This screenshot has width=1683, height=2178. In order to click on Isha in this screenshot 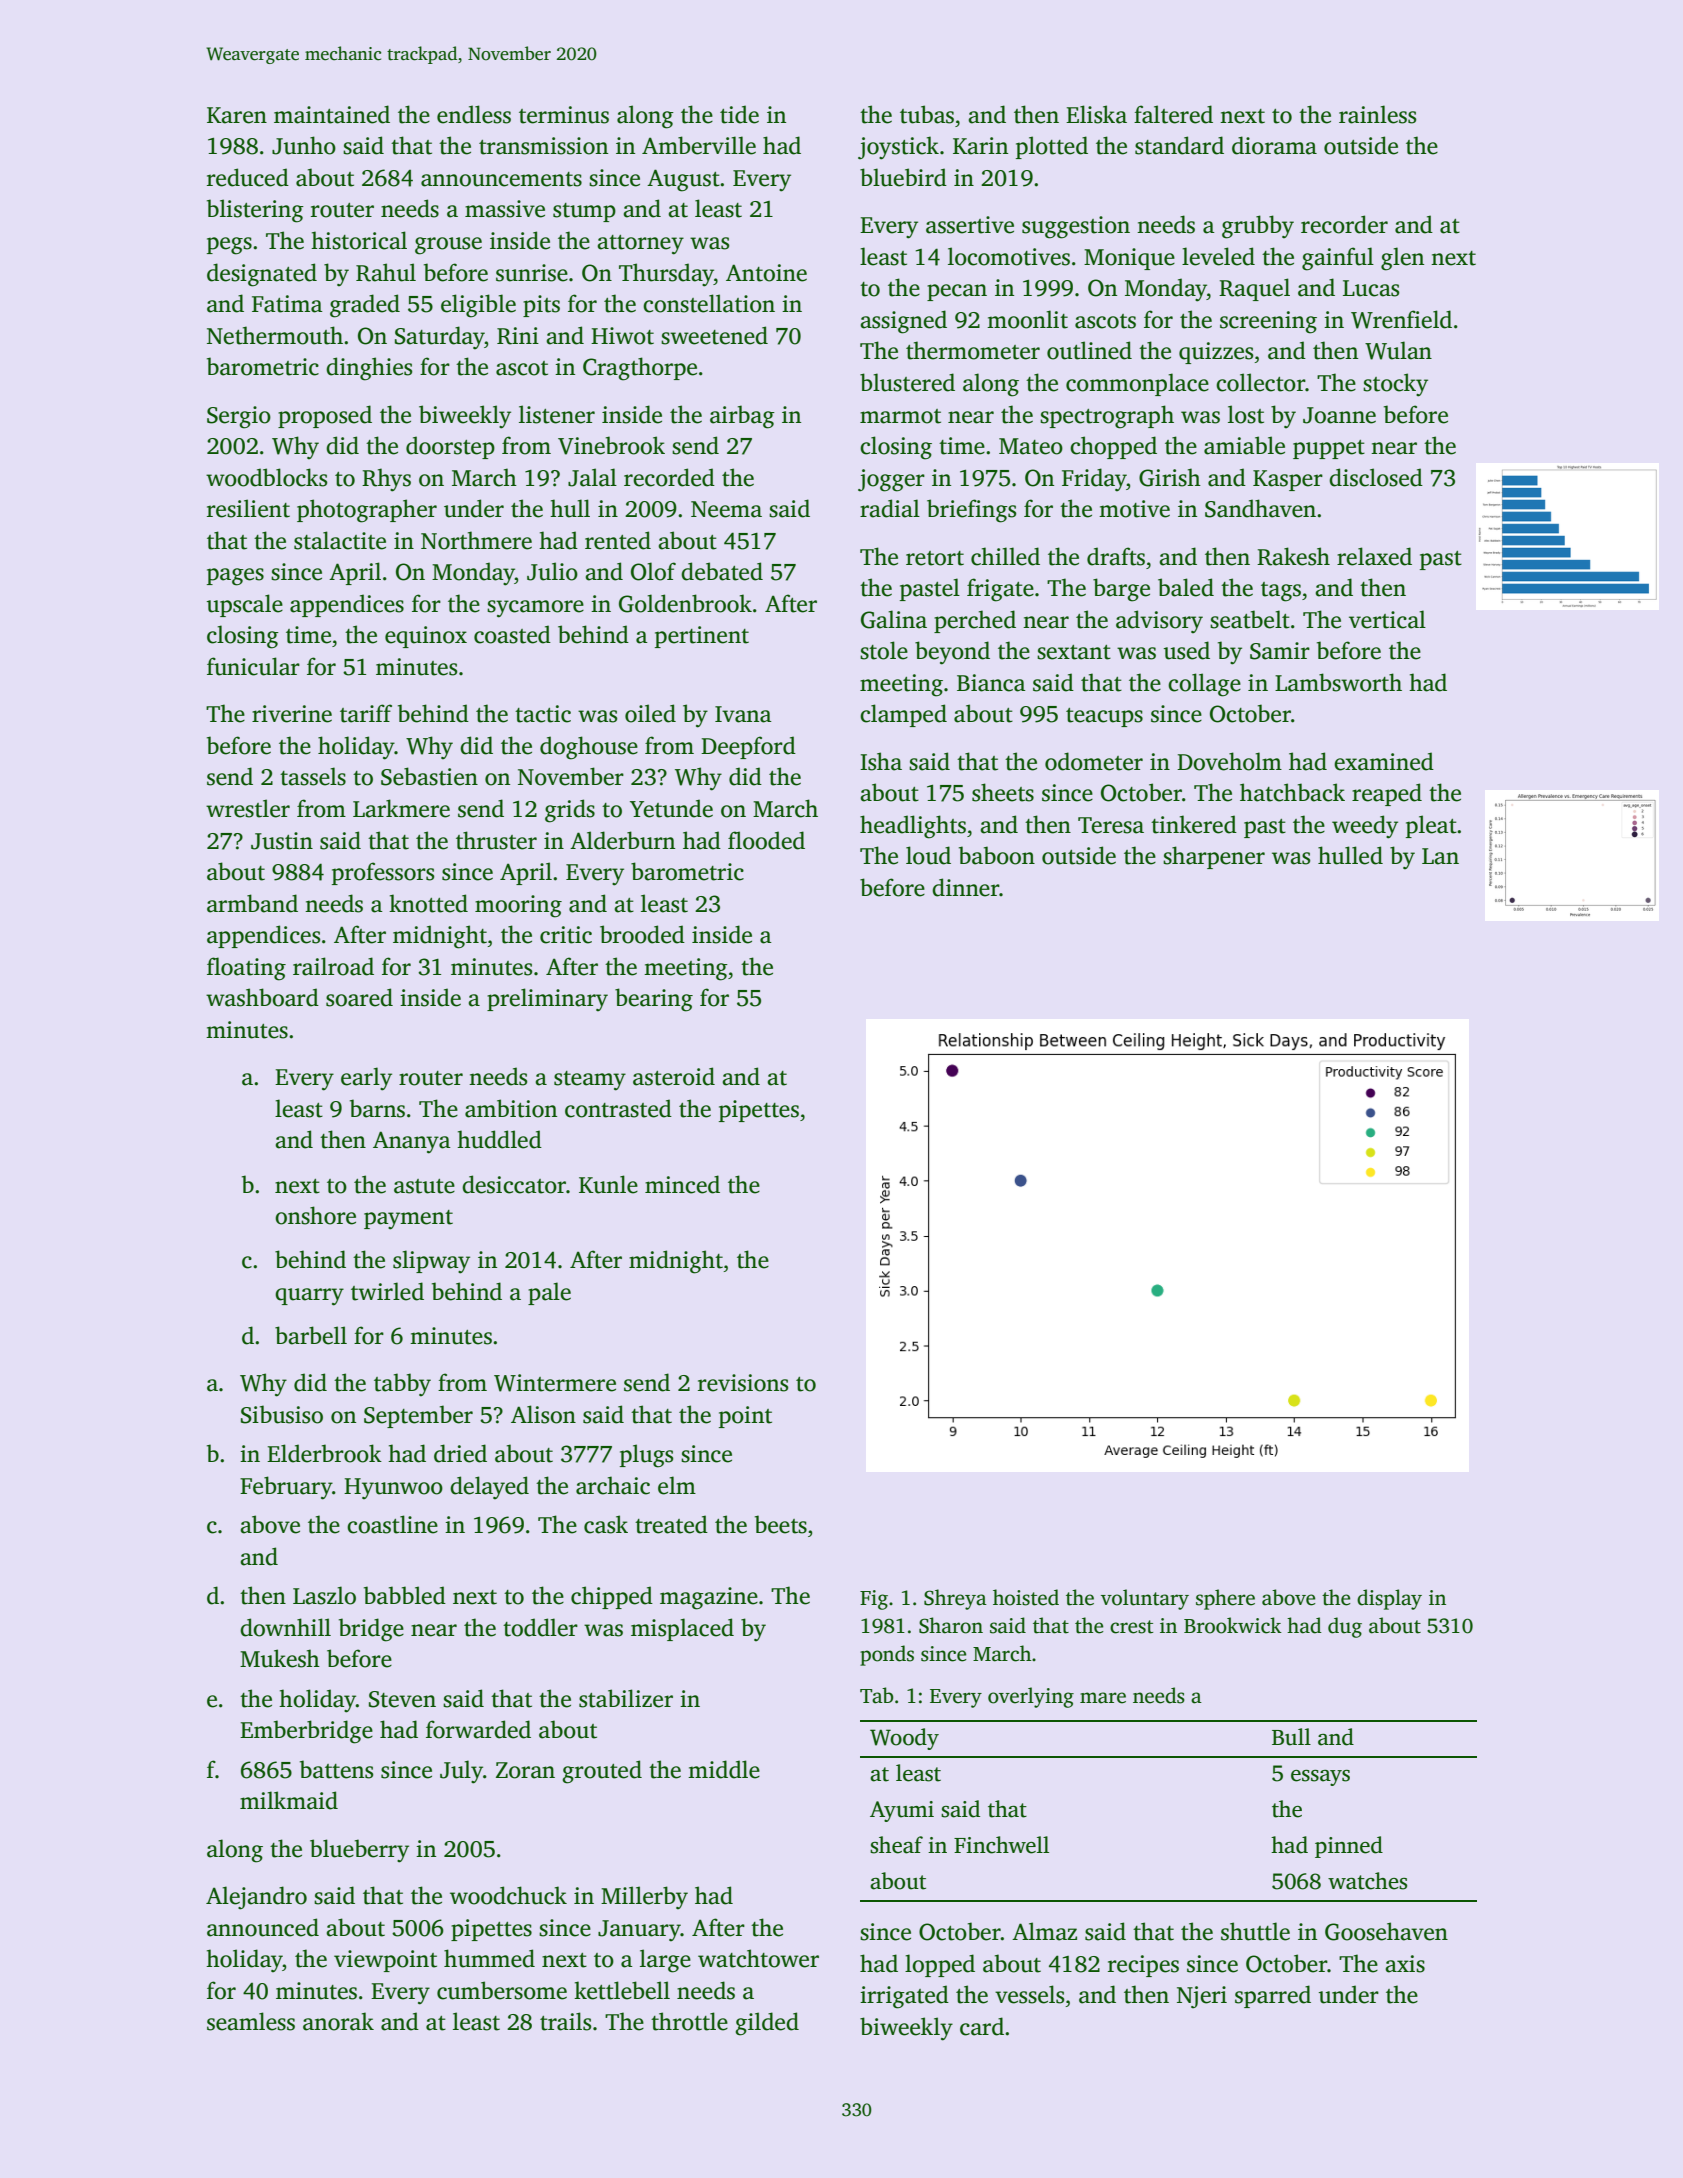, I will do `click(881, 761)`.
